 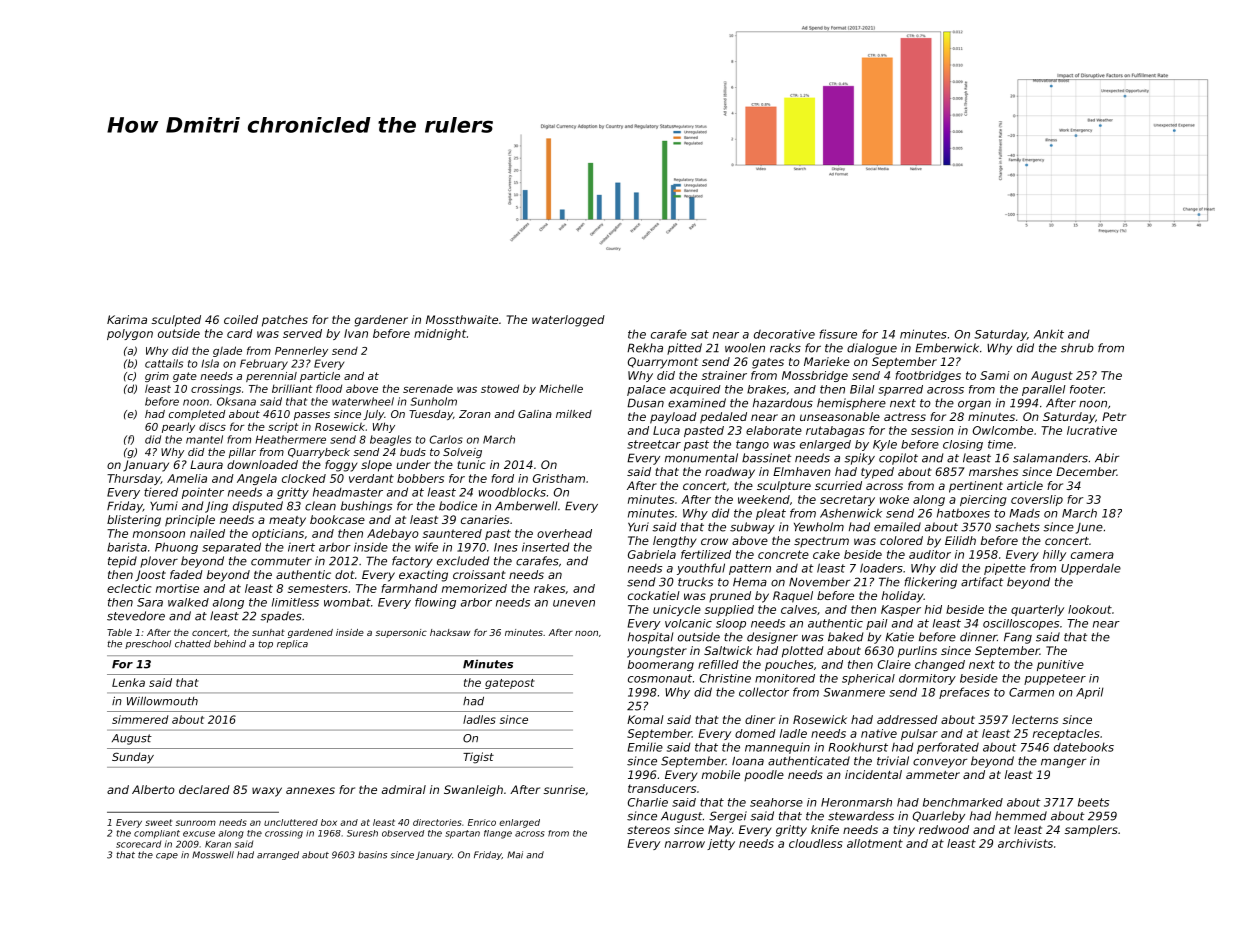 What do you see at coordinates (122, 562) in the document?
I see `tepid` at bounding box center [122, 562].
